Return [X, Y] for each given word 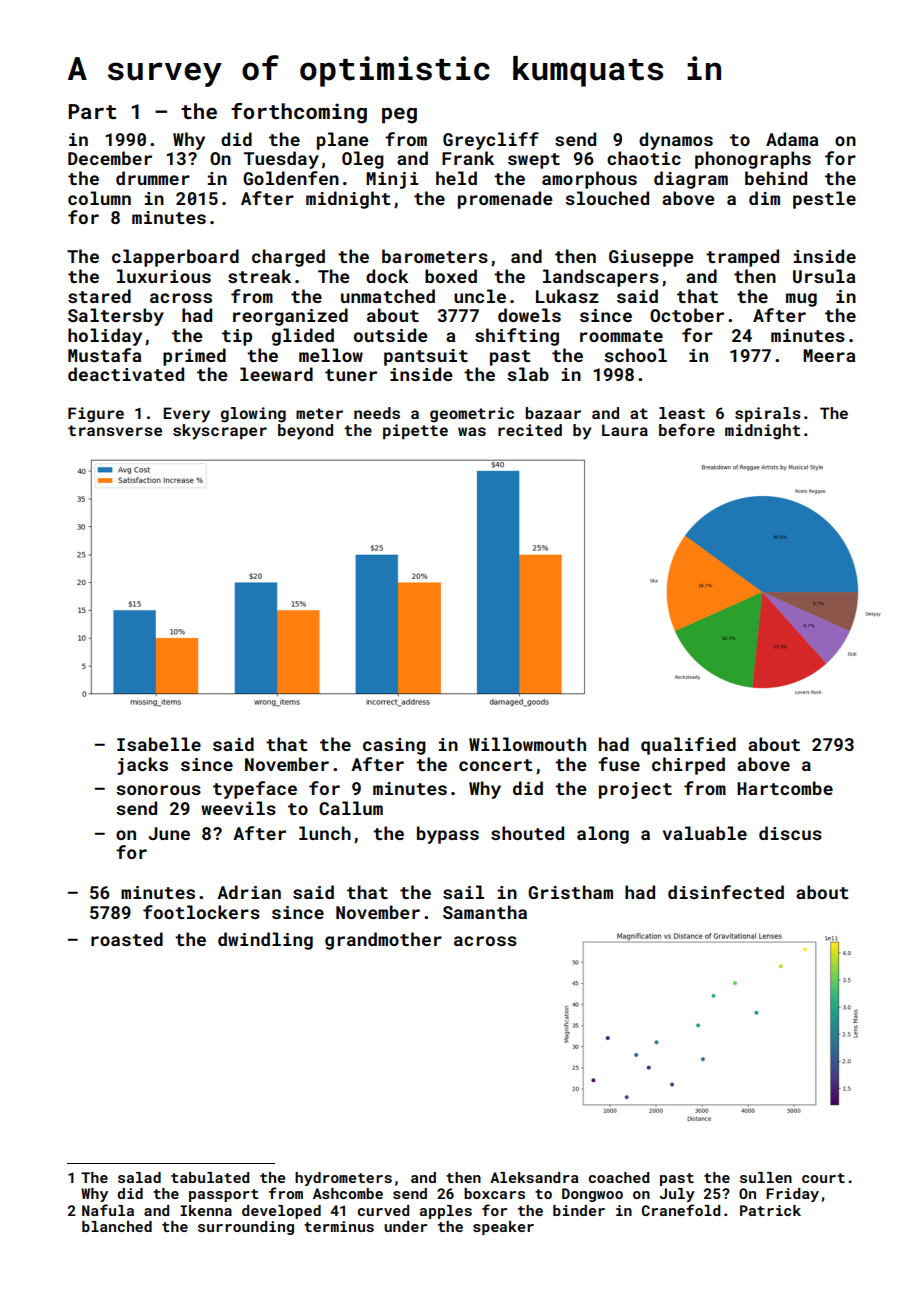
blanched [117, 1226]
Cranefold [681, 1210]
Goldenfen [291, 178]
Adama [792, 139]
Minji [392, 180]
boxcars [494, 1193]
